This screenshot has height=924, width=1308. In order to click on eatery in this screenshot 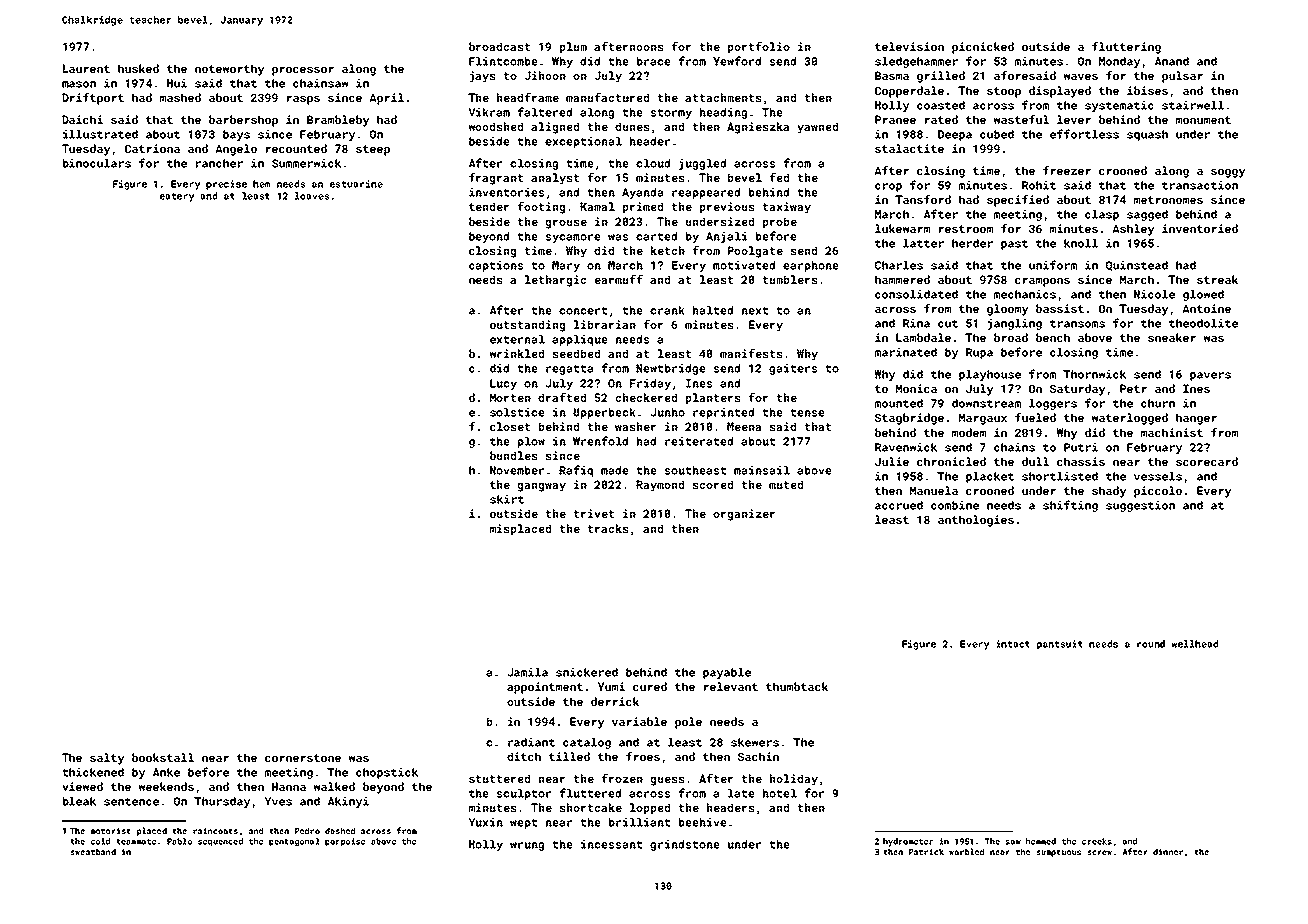, I will do `click(177, 197)`.
